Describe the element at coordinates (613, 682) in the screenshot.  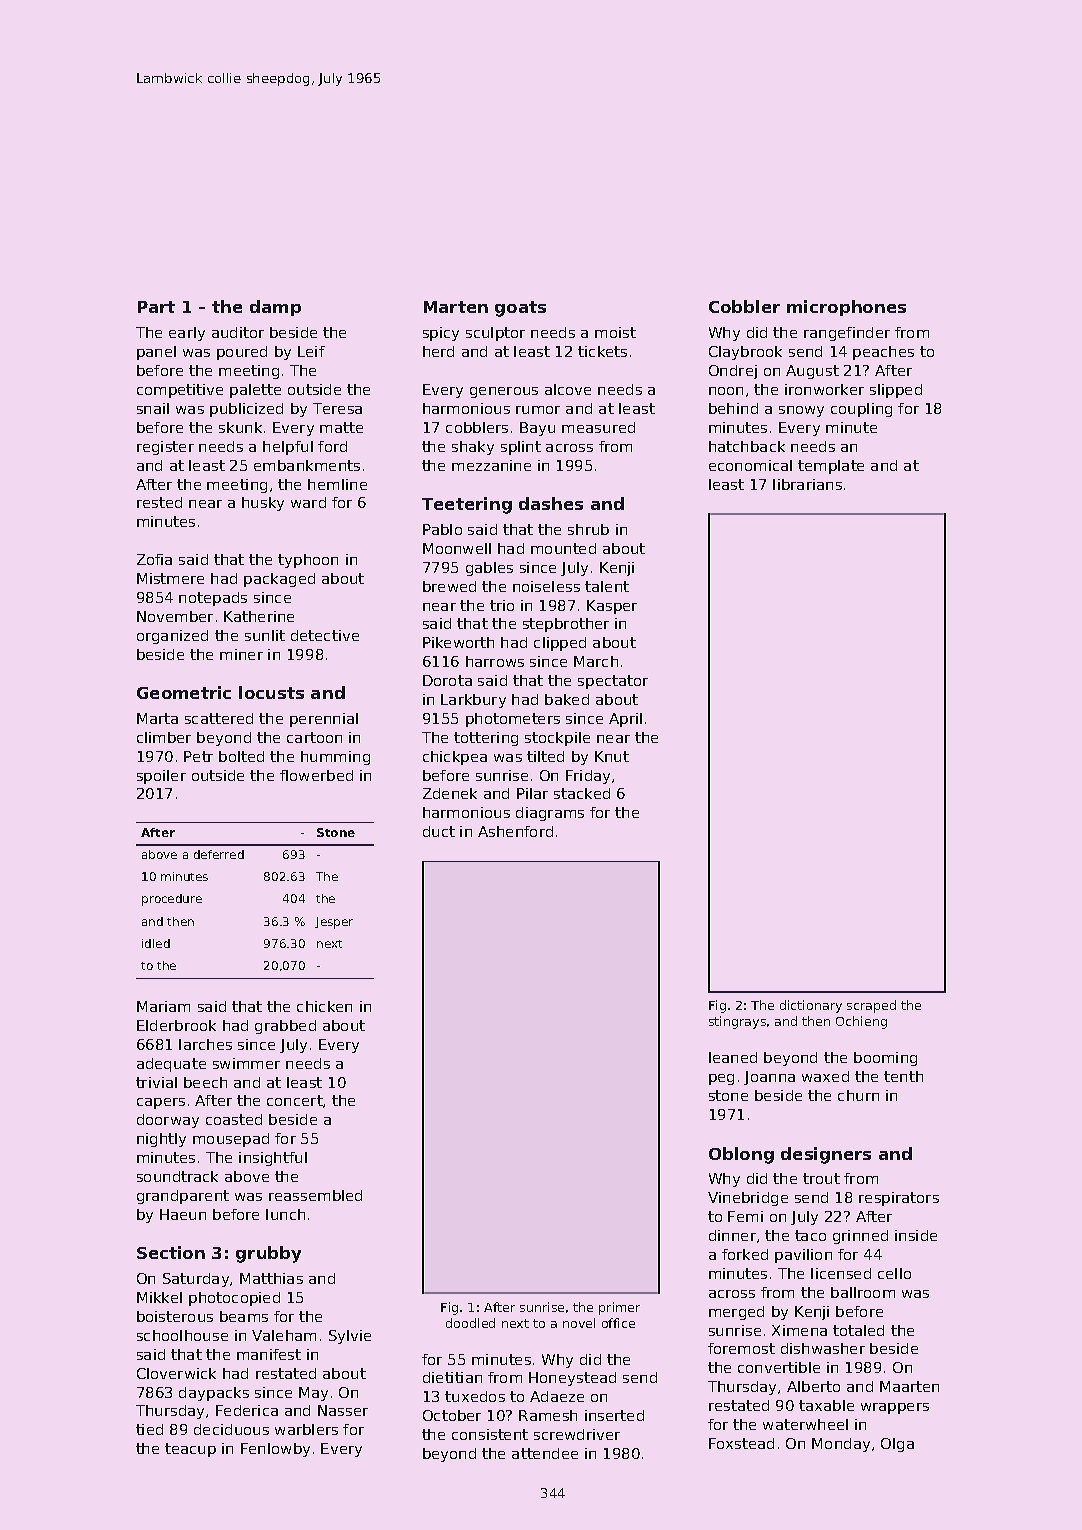
I see `spectator` at that location.
